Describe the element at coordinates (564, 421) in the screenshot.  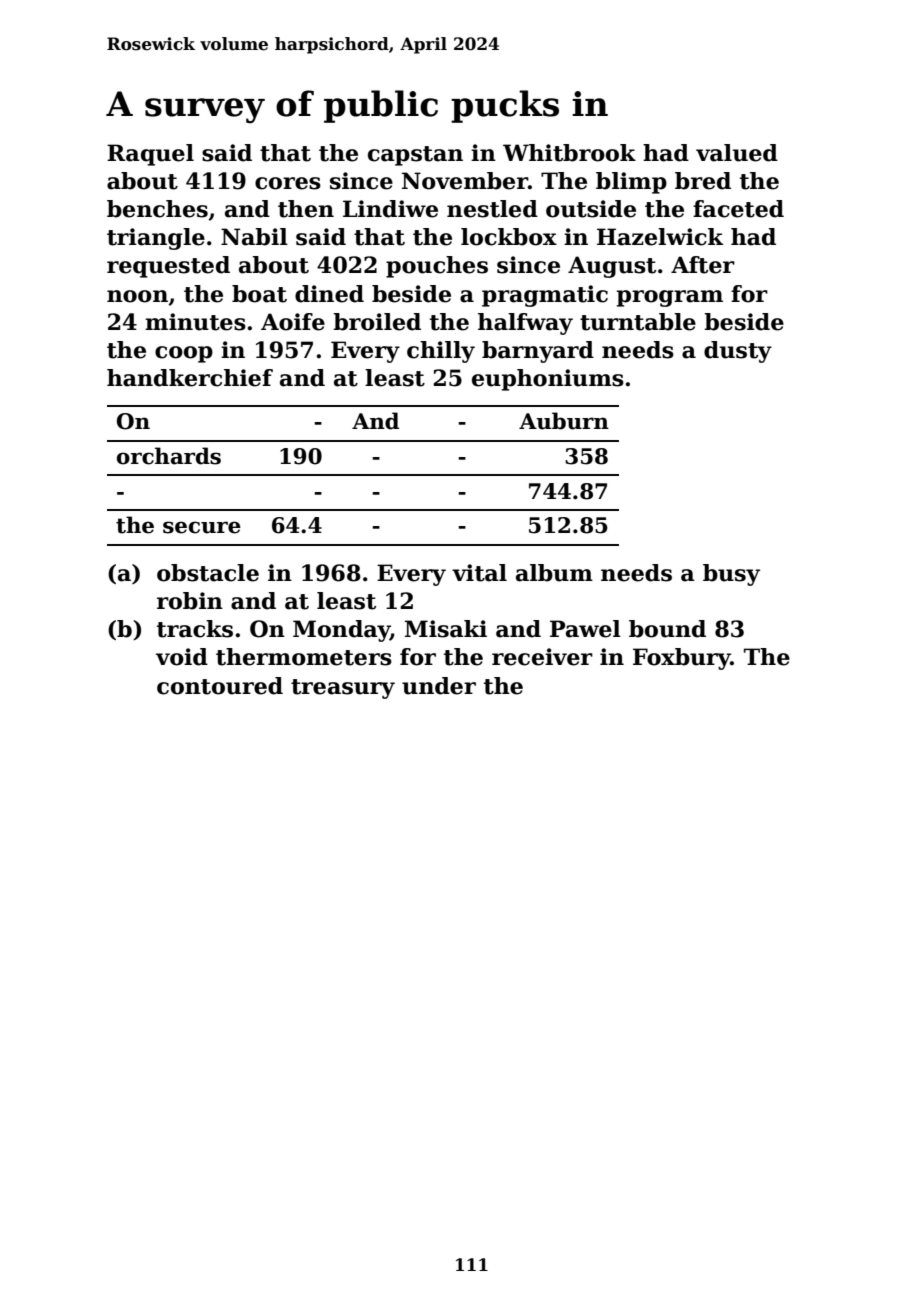
I see `Auburn` at that location.
